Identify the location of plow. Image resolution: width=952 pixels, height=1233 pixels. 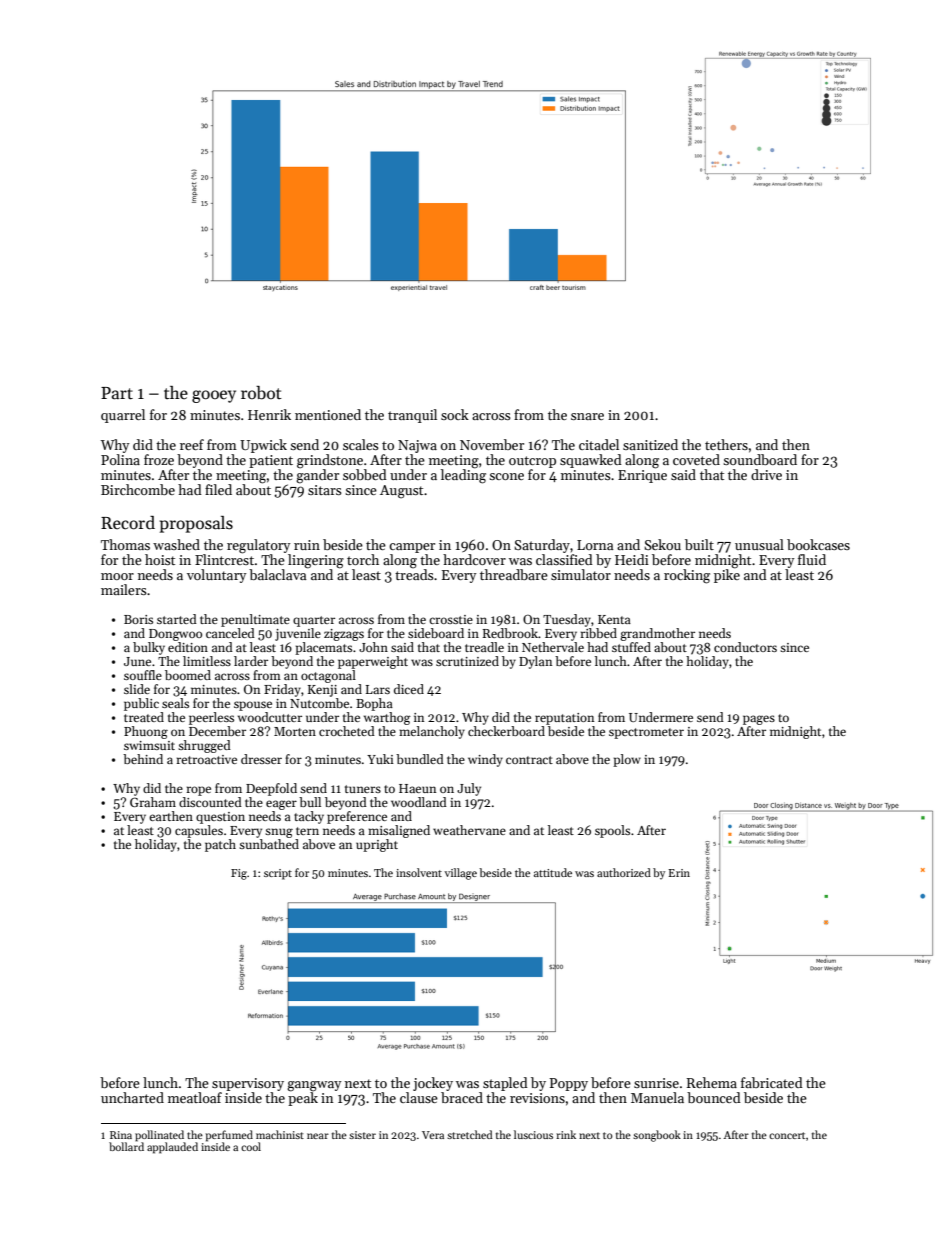
(627, 760).
